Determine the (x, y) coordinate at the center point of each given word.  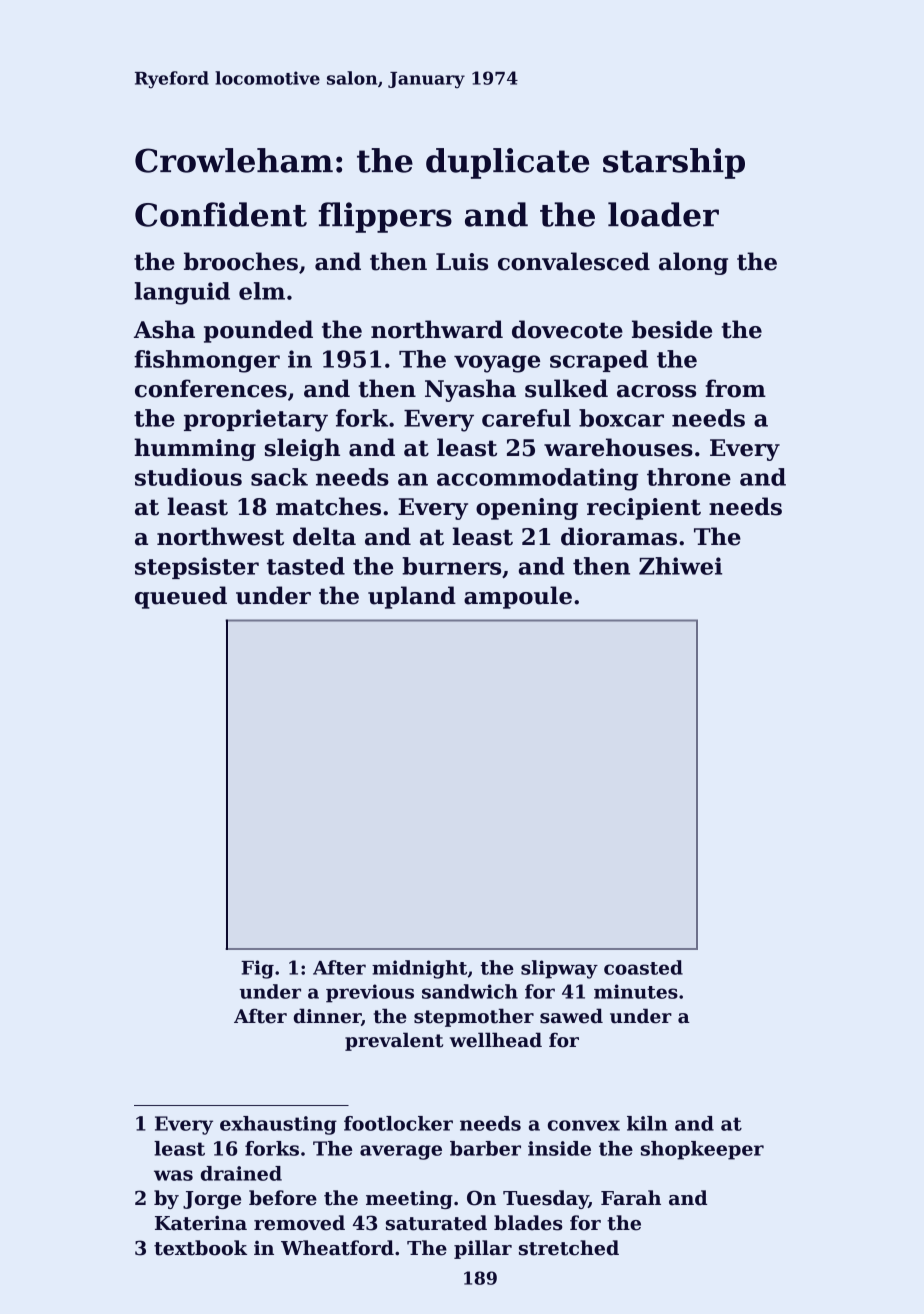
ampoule (518, 597)
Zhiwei (680, 566)
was (173, 1175)
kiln (647, 1123)
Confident (221, 214)
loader (663, 214)
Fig (257, 969)
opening (527, 509)
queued (181, 597)
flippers (385, 217)
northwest (220, 536)
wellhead (496, 1040)
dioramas (619, 536)
